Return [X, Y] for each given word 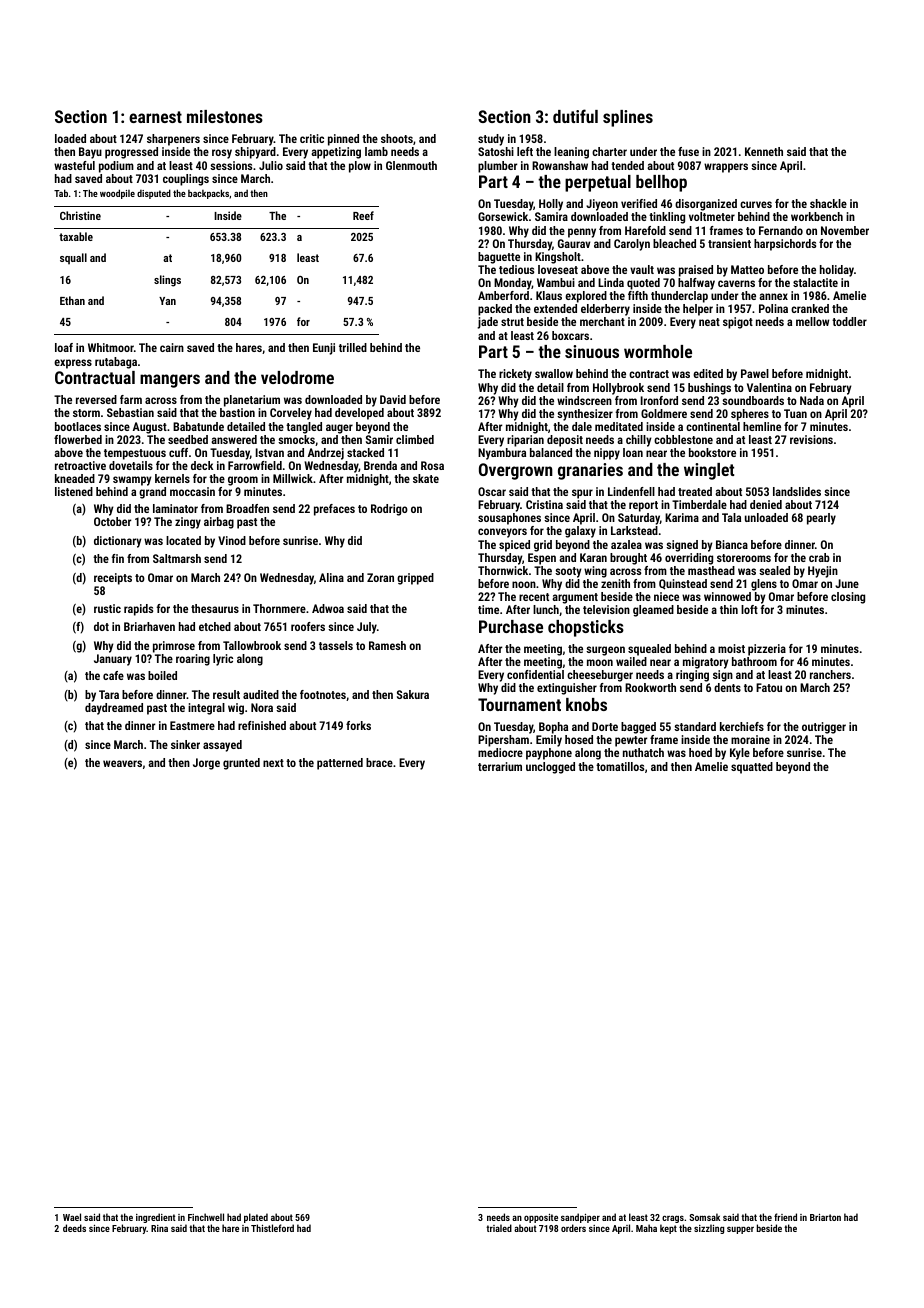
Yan [167, 301]
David [393, 399]
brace [379, 762]
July [367, 628]
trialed [499, 1228]
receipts [113, 579]
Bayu [90, 153]
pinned [343, 140]
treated [695, 491]
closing [848, 598]
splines [628, 118]
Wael [72, 1217]
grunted [241, 764]
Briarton [825, 1217]
